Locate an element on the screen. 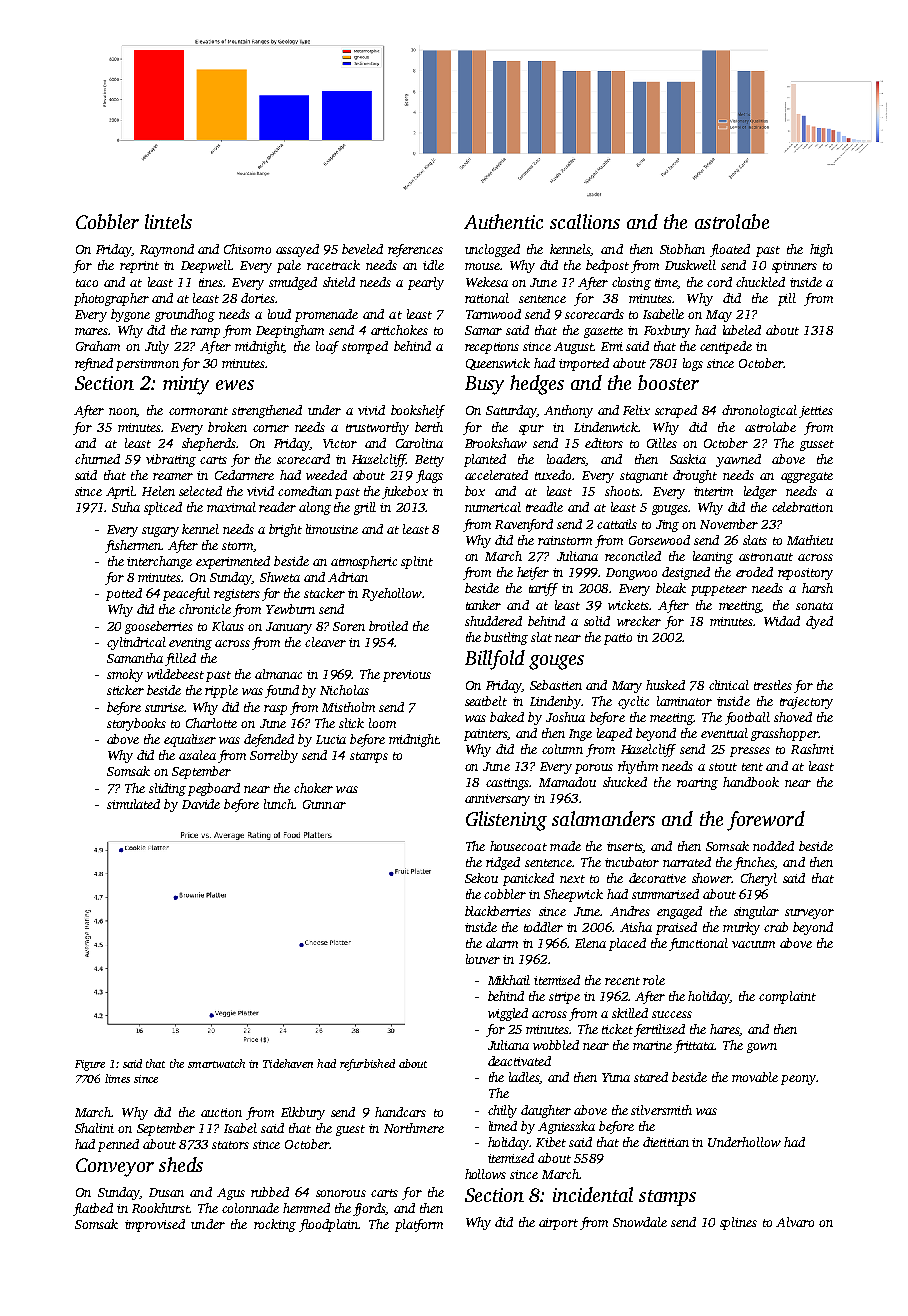 This screenshot has width=908, height=1316. Sekou is located at coordinates (481, 878).
